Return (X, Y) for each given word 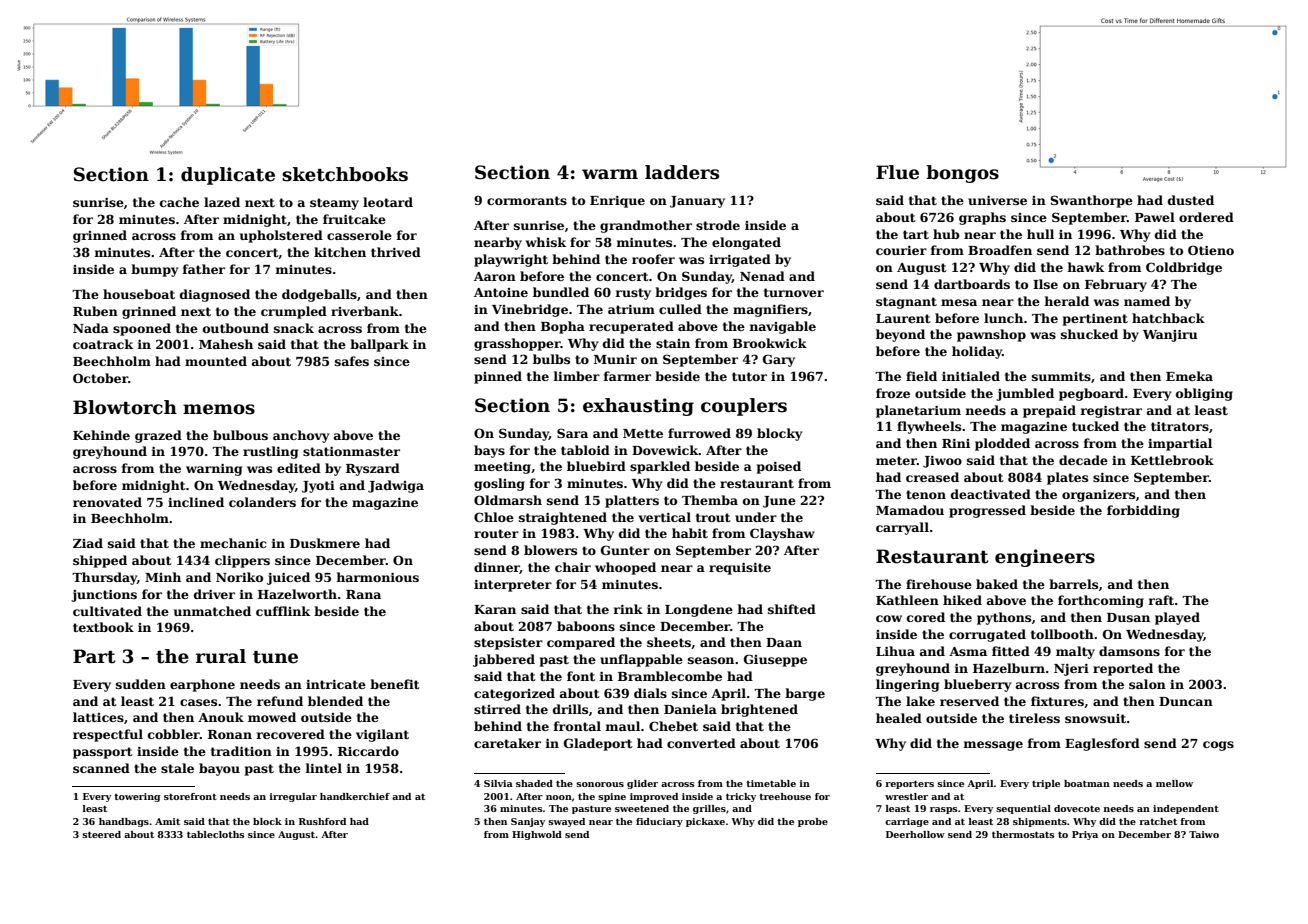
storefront (190, 796)
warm (610, 174)
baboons (586, 626)
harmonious (377, 577)
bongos (962, 174)
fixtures (1057, 701)
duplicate (228, 176)
